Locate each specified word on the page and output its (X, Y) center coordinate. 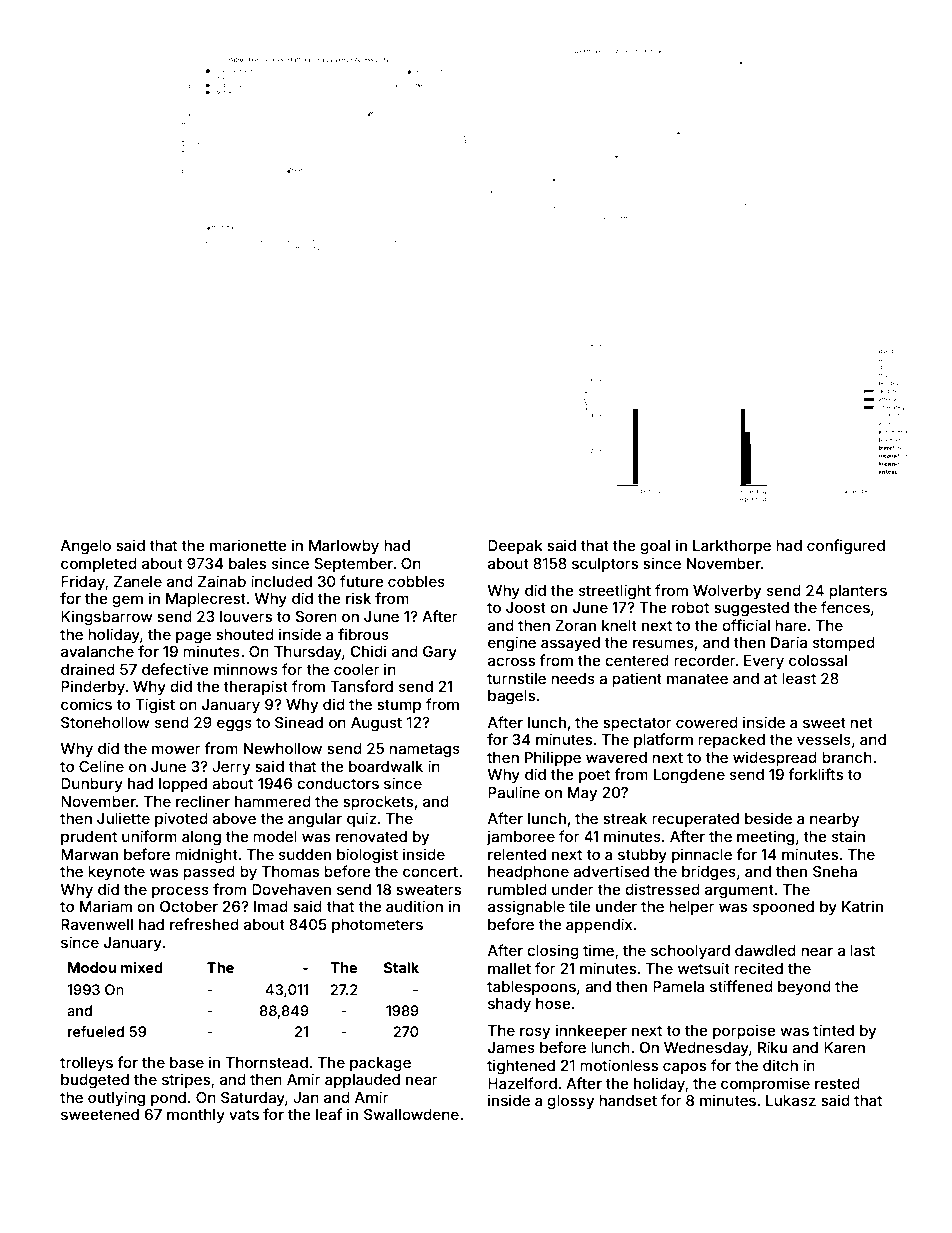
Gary (440, 653)
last (862, 950)
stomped (844, 644)
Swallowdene (411, 1114)
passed (209, 873)
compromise (765, 1084)
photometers (377, 926)
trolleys (86, 1064)
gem (127, 601)
